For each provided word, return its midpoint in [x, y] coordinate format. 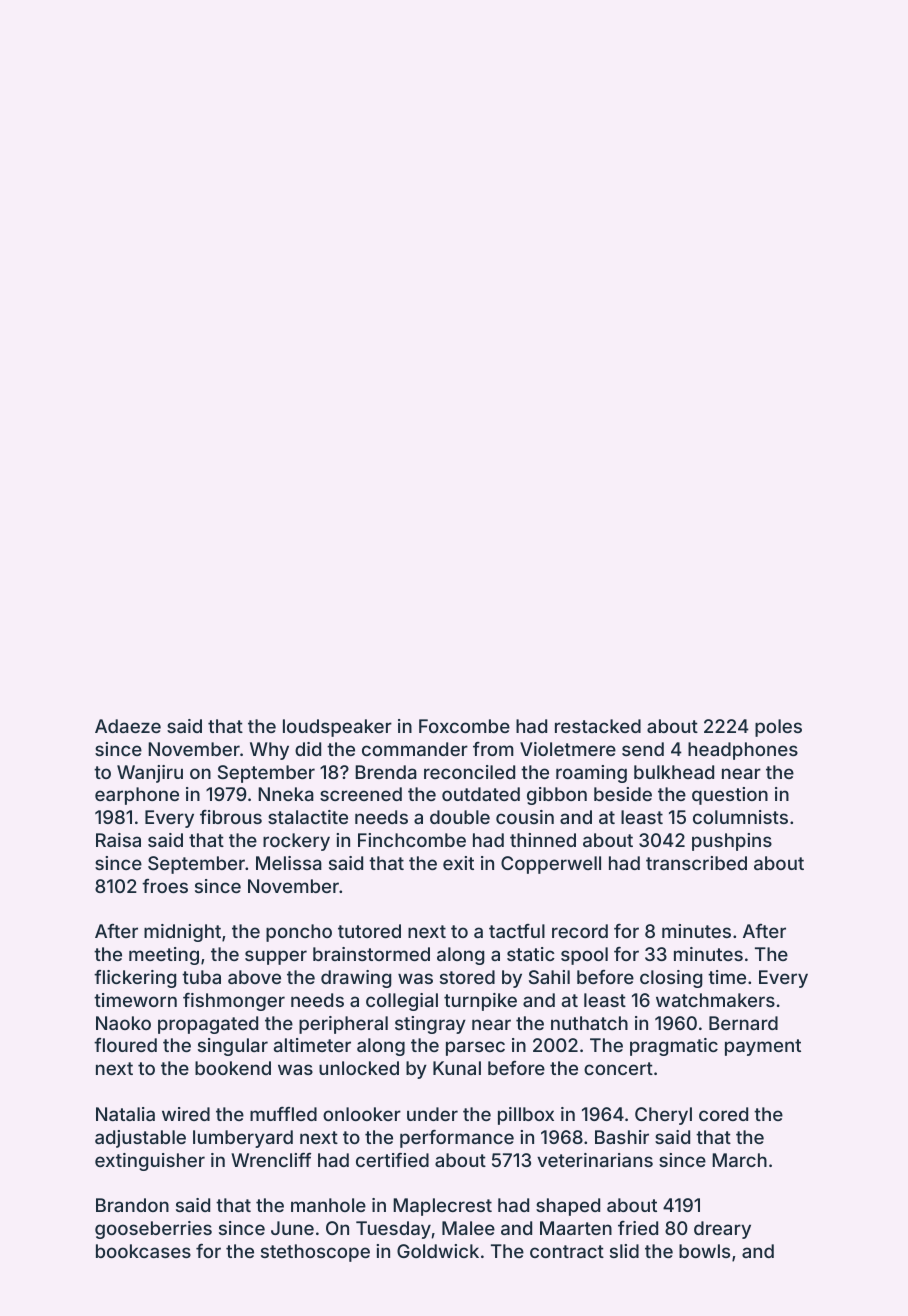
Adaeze [128, 726]
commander [415, 749]
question [730, 796]
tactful [517, 931]
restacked [598, 726]
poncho [299, 933]
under [432, 1114]
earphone [137, 796]
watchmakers [715, 1000]
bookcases [143, 1251]
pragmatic [674, 1047]
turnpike [480, 1002]
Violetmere [568, 749]
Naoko [123, 1023]
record [580, 931]
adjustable [140, 1139]
